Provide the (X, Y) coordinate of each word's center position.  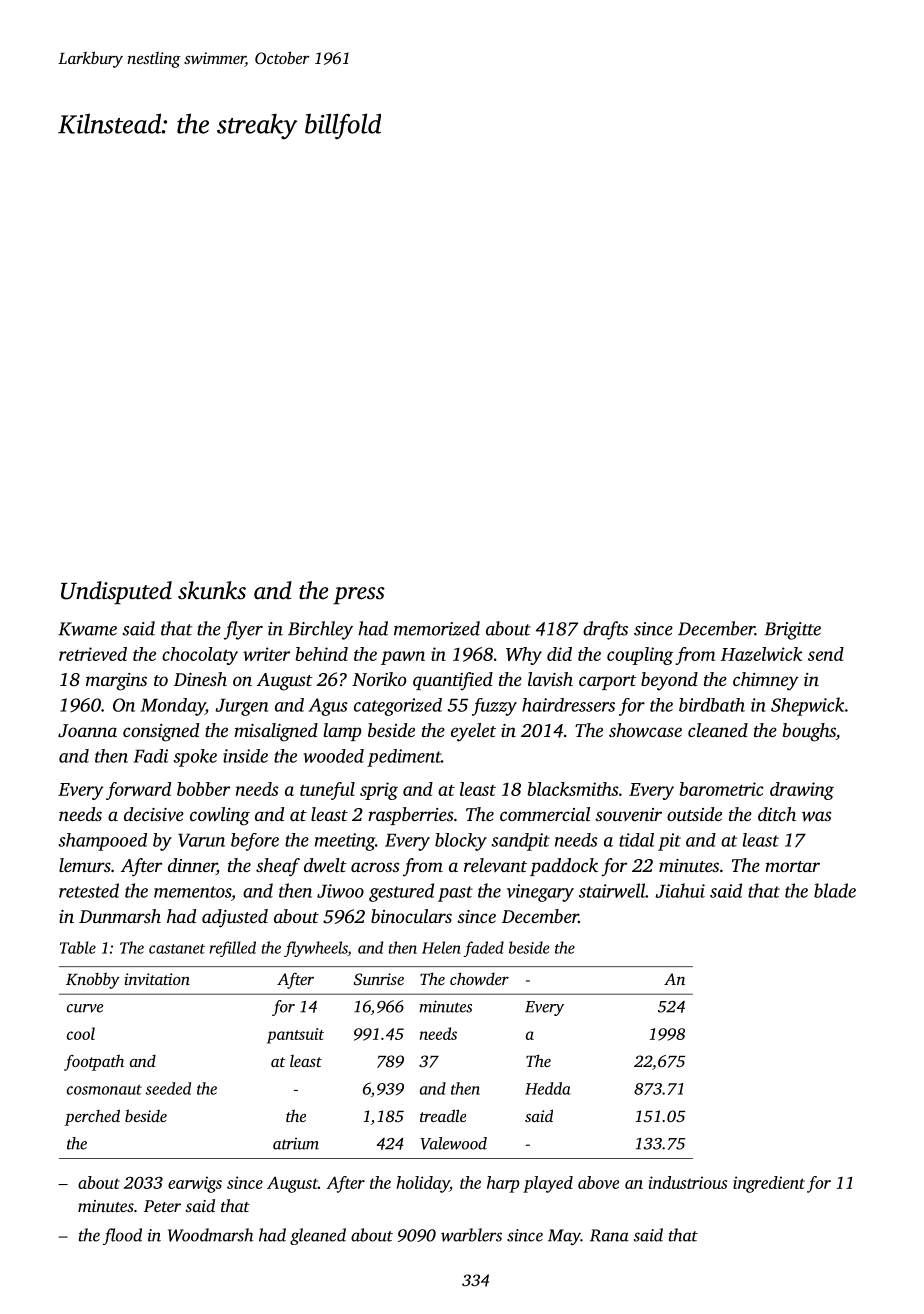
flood (122, 1236)
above (598, 1182)
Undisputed (116, 593)
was (816, 816)
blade (835, 890)
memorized (437, 628)
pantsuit (295, 1036)
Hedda (548, 1088)
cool (81, 1033)
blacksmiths (573, 789)
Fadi (150, 756)
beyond (669, 681)
